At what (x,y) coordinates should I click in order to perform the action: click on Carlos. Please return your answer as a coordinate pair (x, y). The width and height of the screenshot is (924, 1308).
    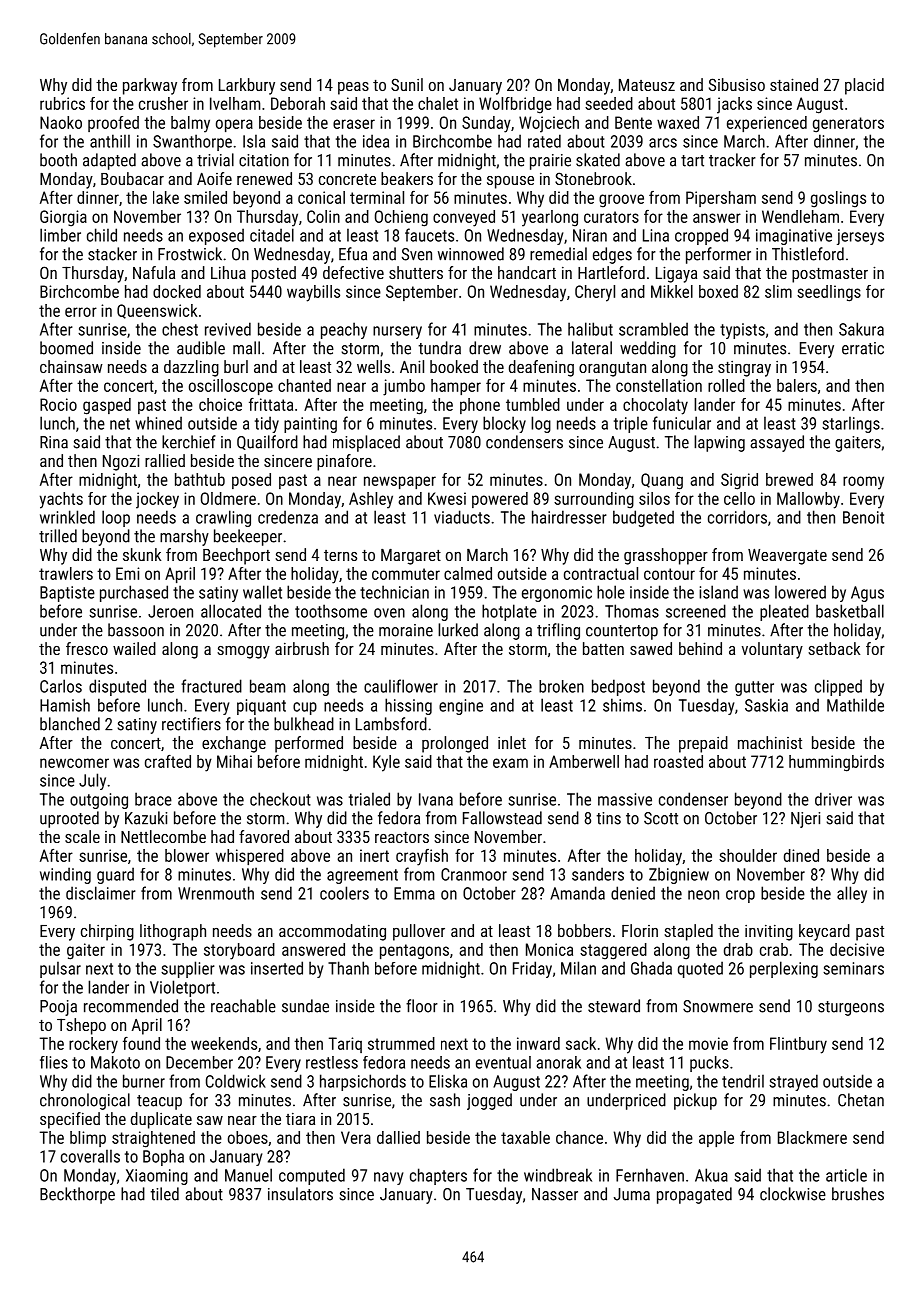
    Looking at the image, I should click on (61, 686).
